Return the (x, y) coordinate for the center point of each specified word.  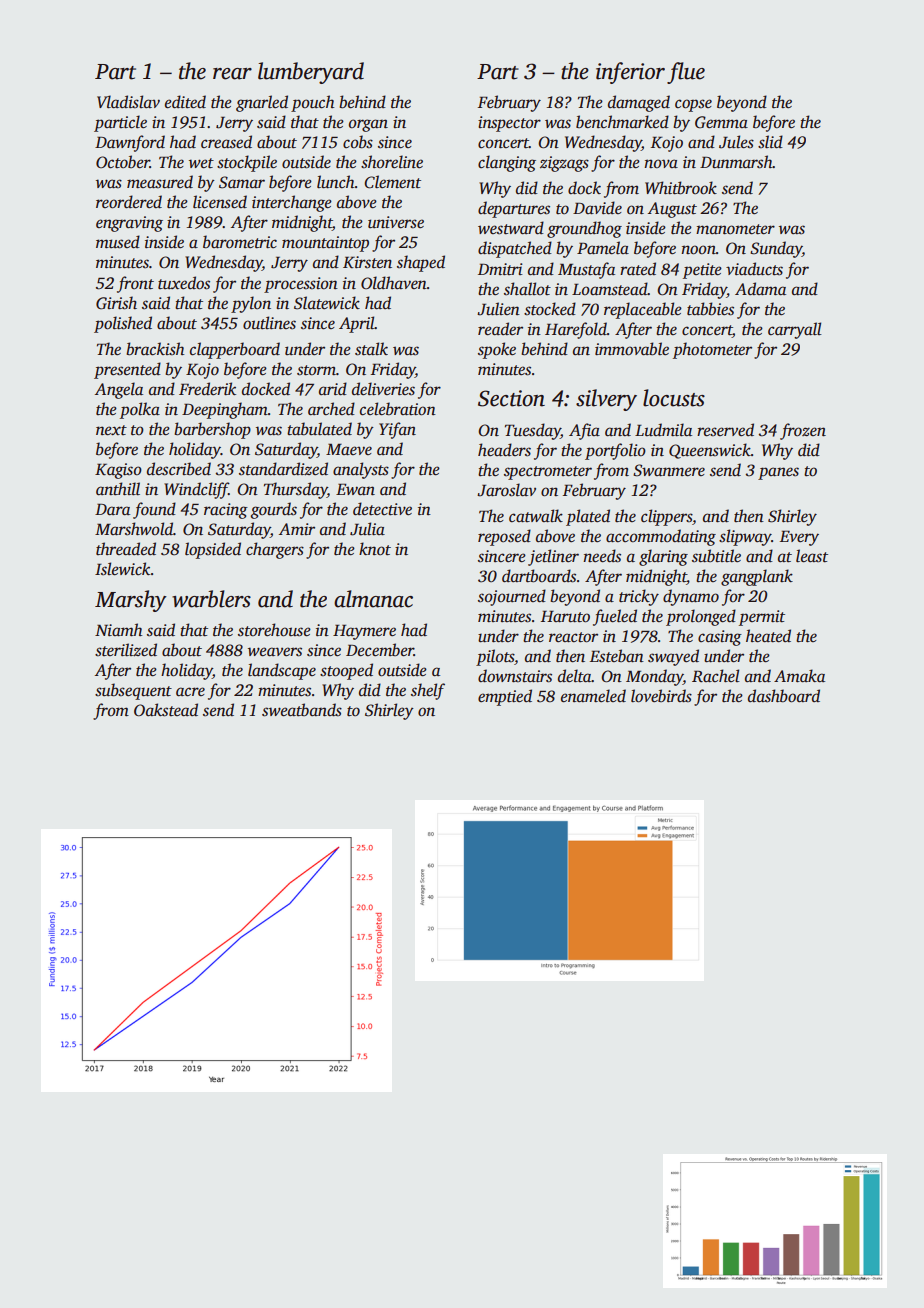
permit (762, 618)
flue (686, 73)
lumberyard (311, 73)
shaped (421, 263)
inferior (630, 73)
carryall (795, 330)
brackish (155, 349)
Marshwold (134, 529)
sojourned (512, 597)
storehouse (274, 630)
